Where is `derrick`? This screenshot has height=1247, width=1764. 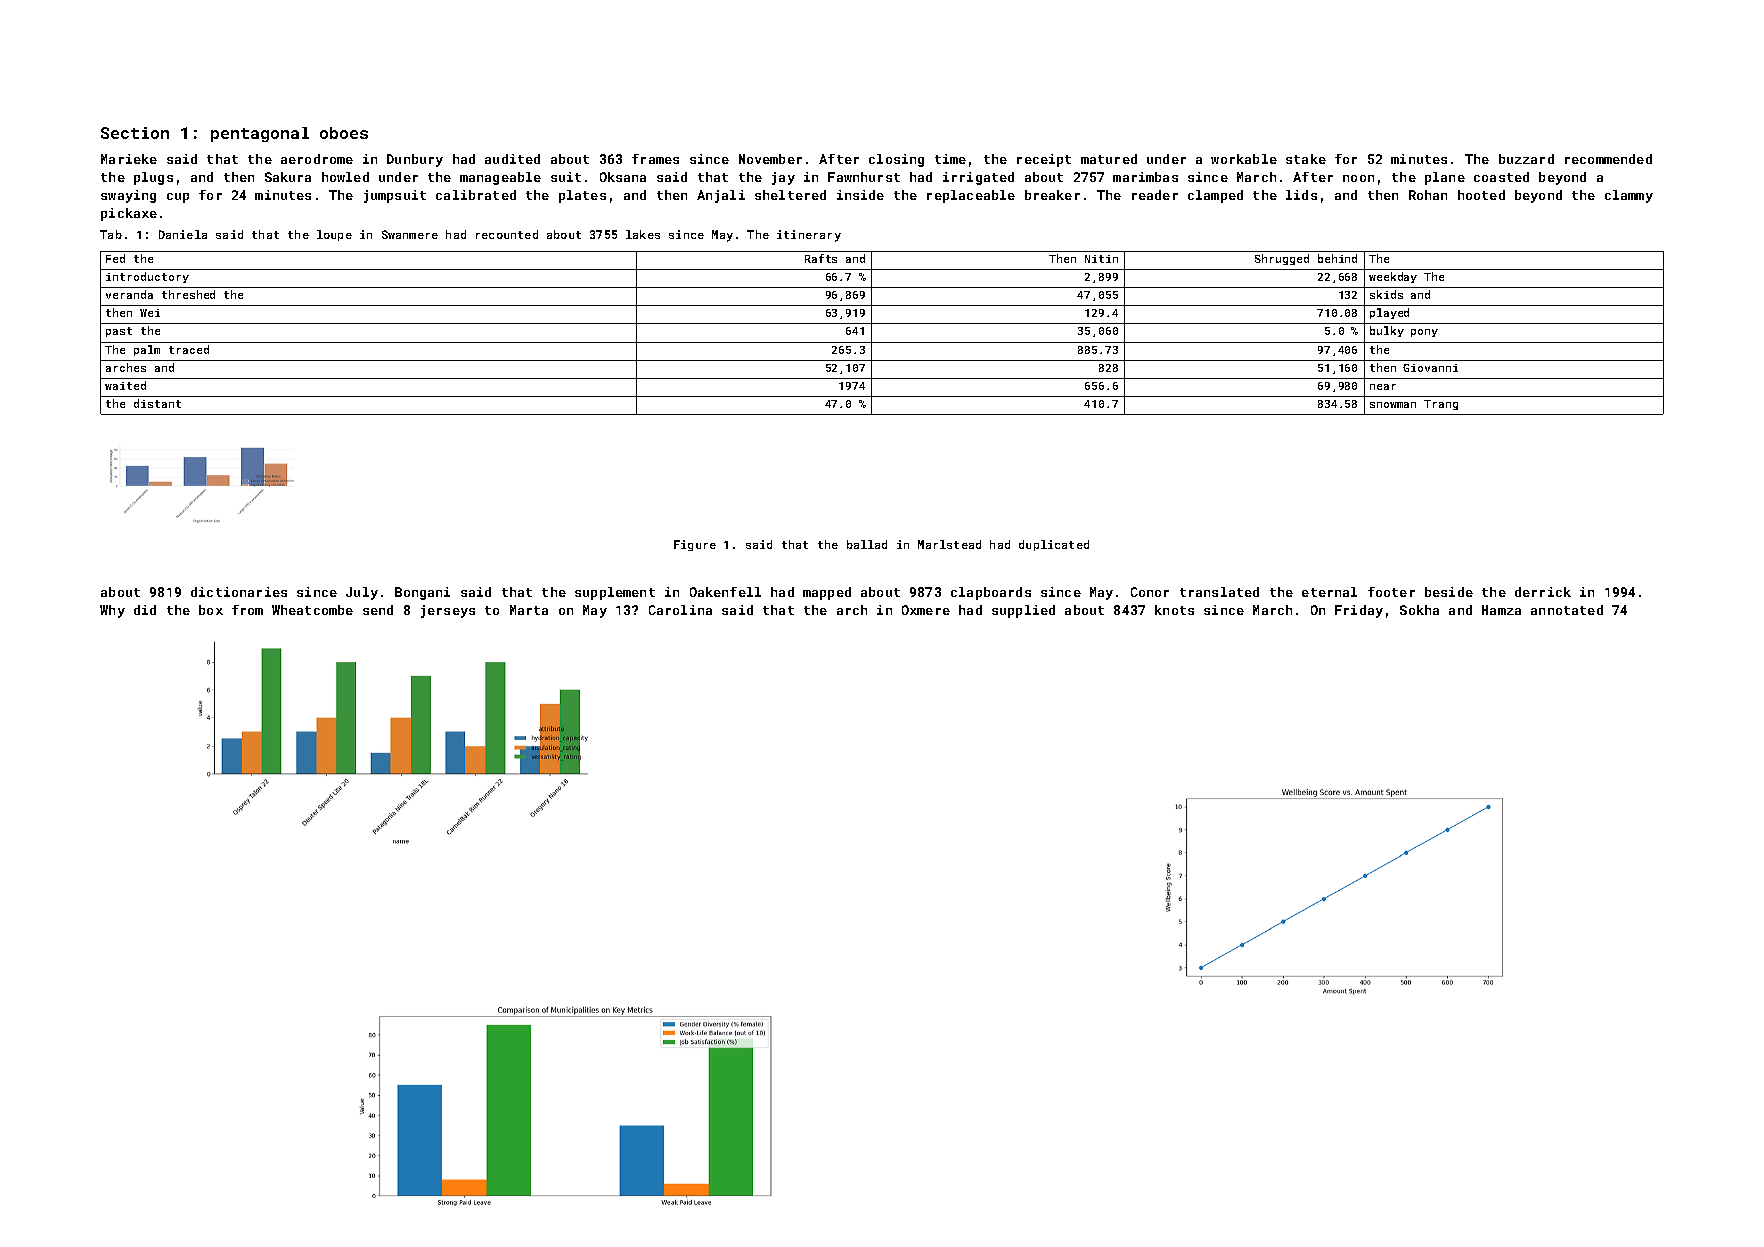 derrick is located at coordinates (1543, 592).
